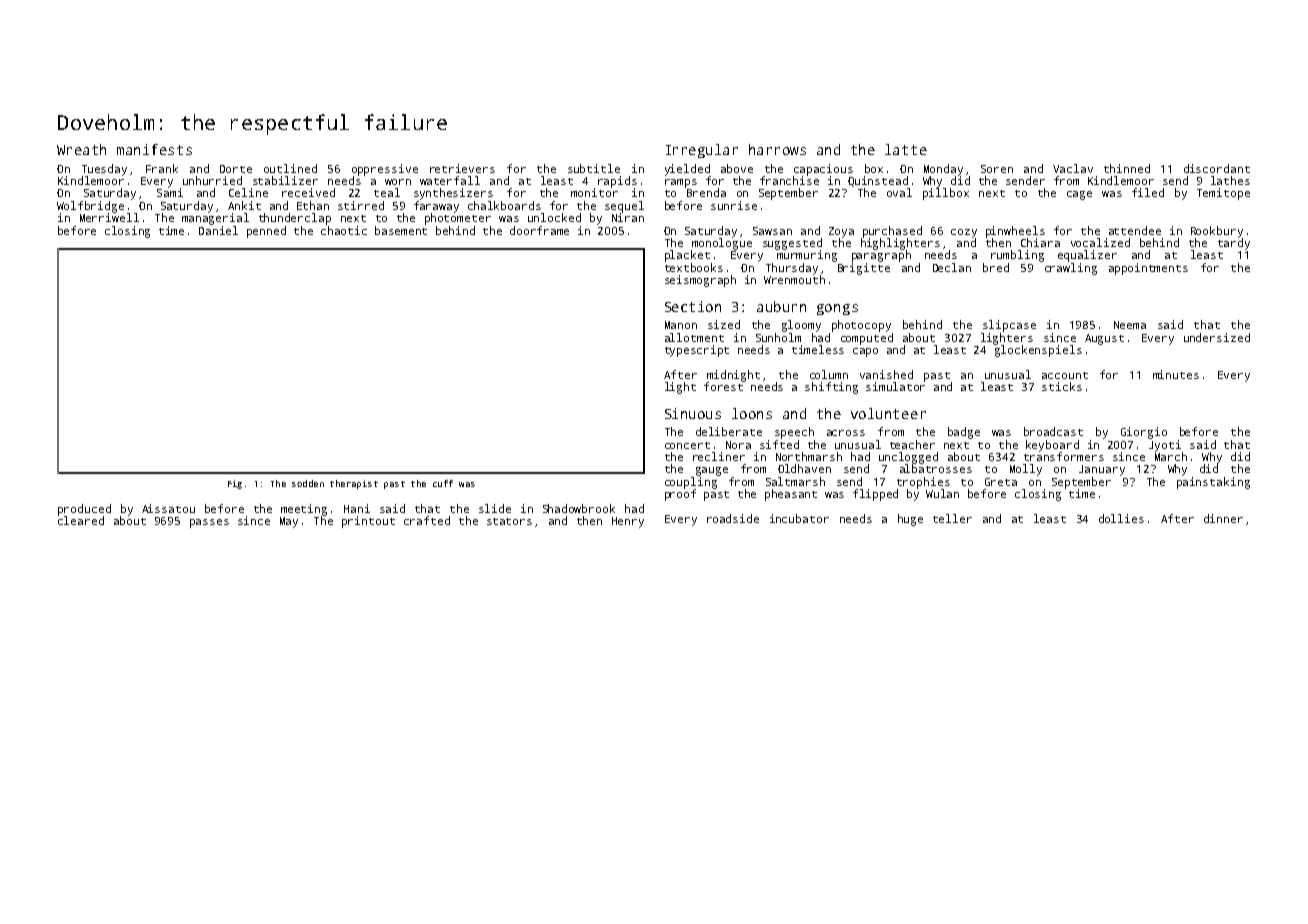 Image resolution: width=1308 pixels, height=924 pixels. Describe the element at coordinates (1176, 374) in the screenshot. I see `minutes` at that location.
